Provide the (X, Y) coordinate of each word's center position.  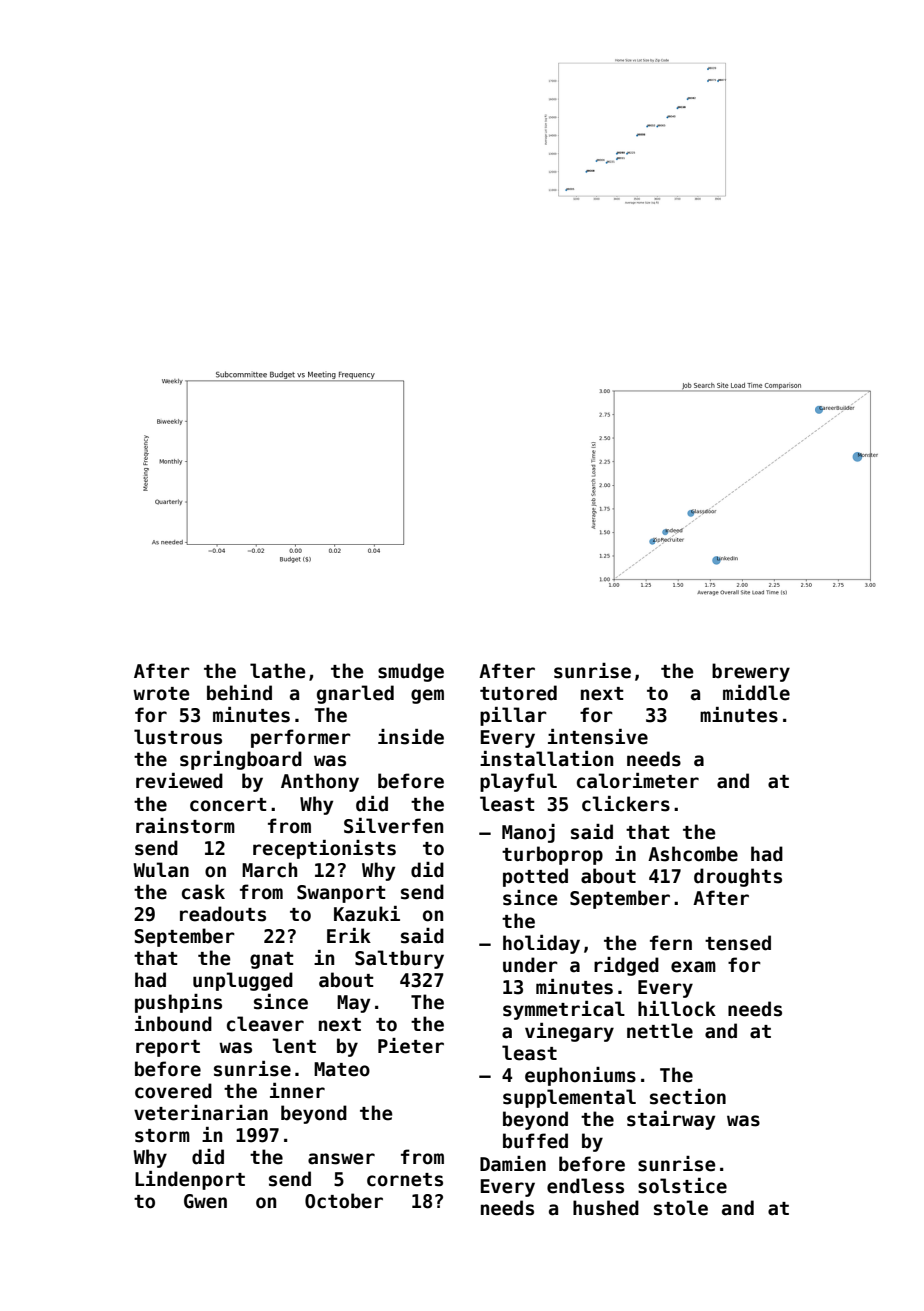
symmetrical (564, 1010)
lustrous (178, 737)
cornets (405, 1180)
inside (411, 737)
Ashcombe (693, 854)
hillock (677, 1009)
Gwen (205, 1201)
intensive (598, 737)
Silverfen (393, 826)
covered (173, 1091)
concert (228, 805)
